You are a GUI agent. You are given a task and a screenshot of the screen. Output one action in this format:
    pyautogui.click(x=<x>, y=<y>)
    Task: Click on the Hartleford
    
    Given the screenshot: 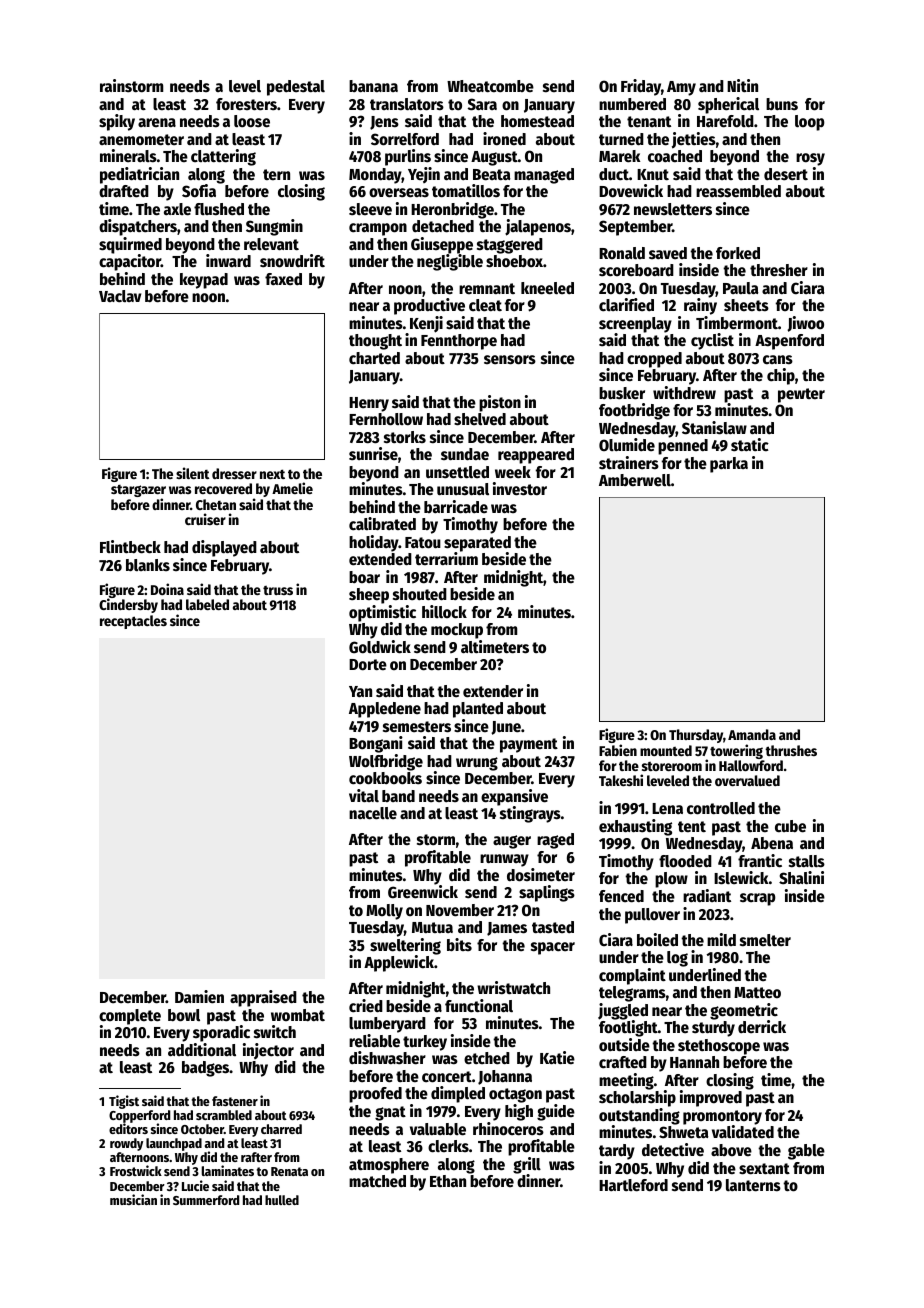 What is the action you would take?
    pyautogui.click(x=633, y=1185)
